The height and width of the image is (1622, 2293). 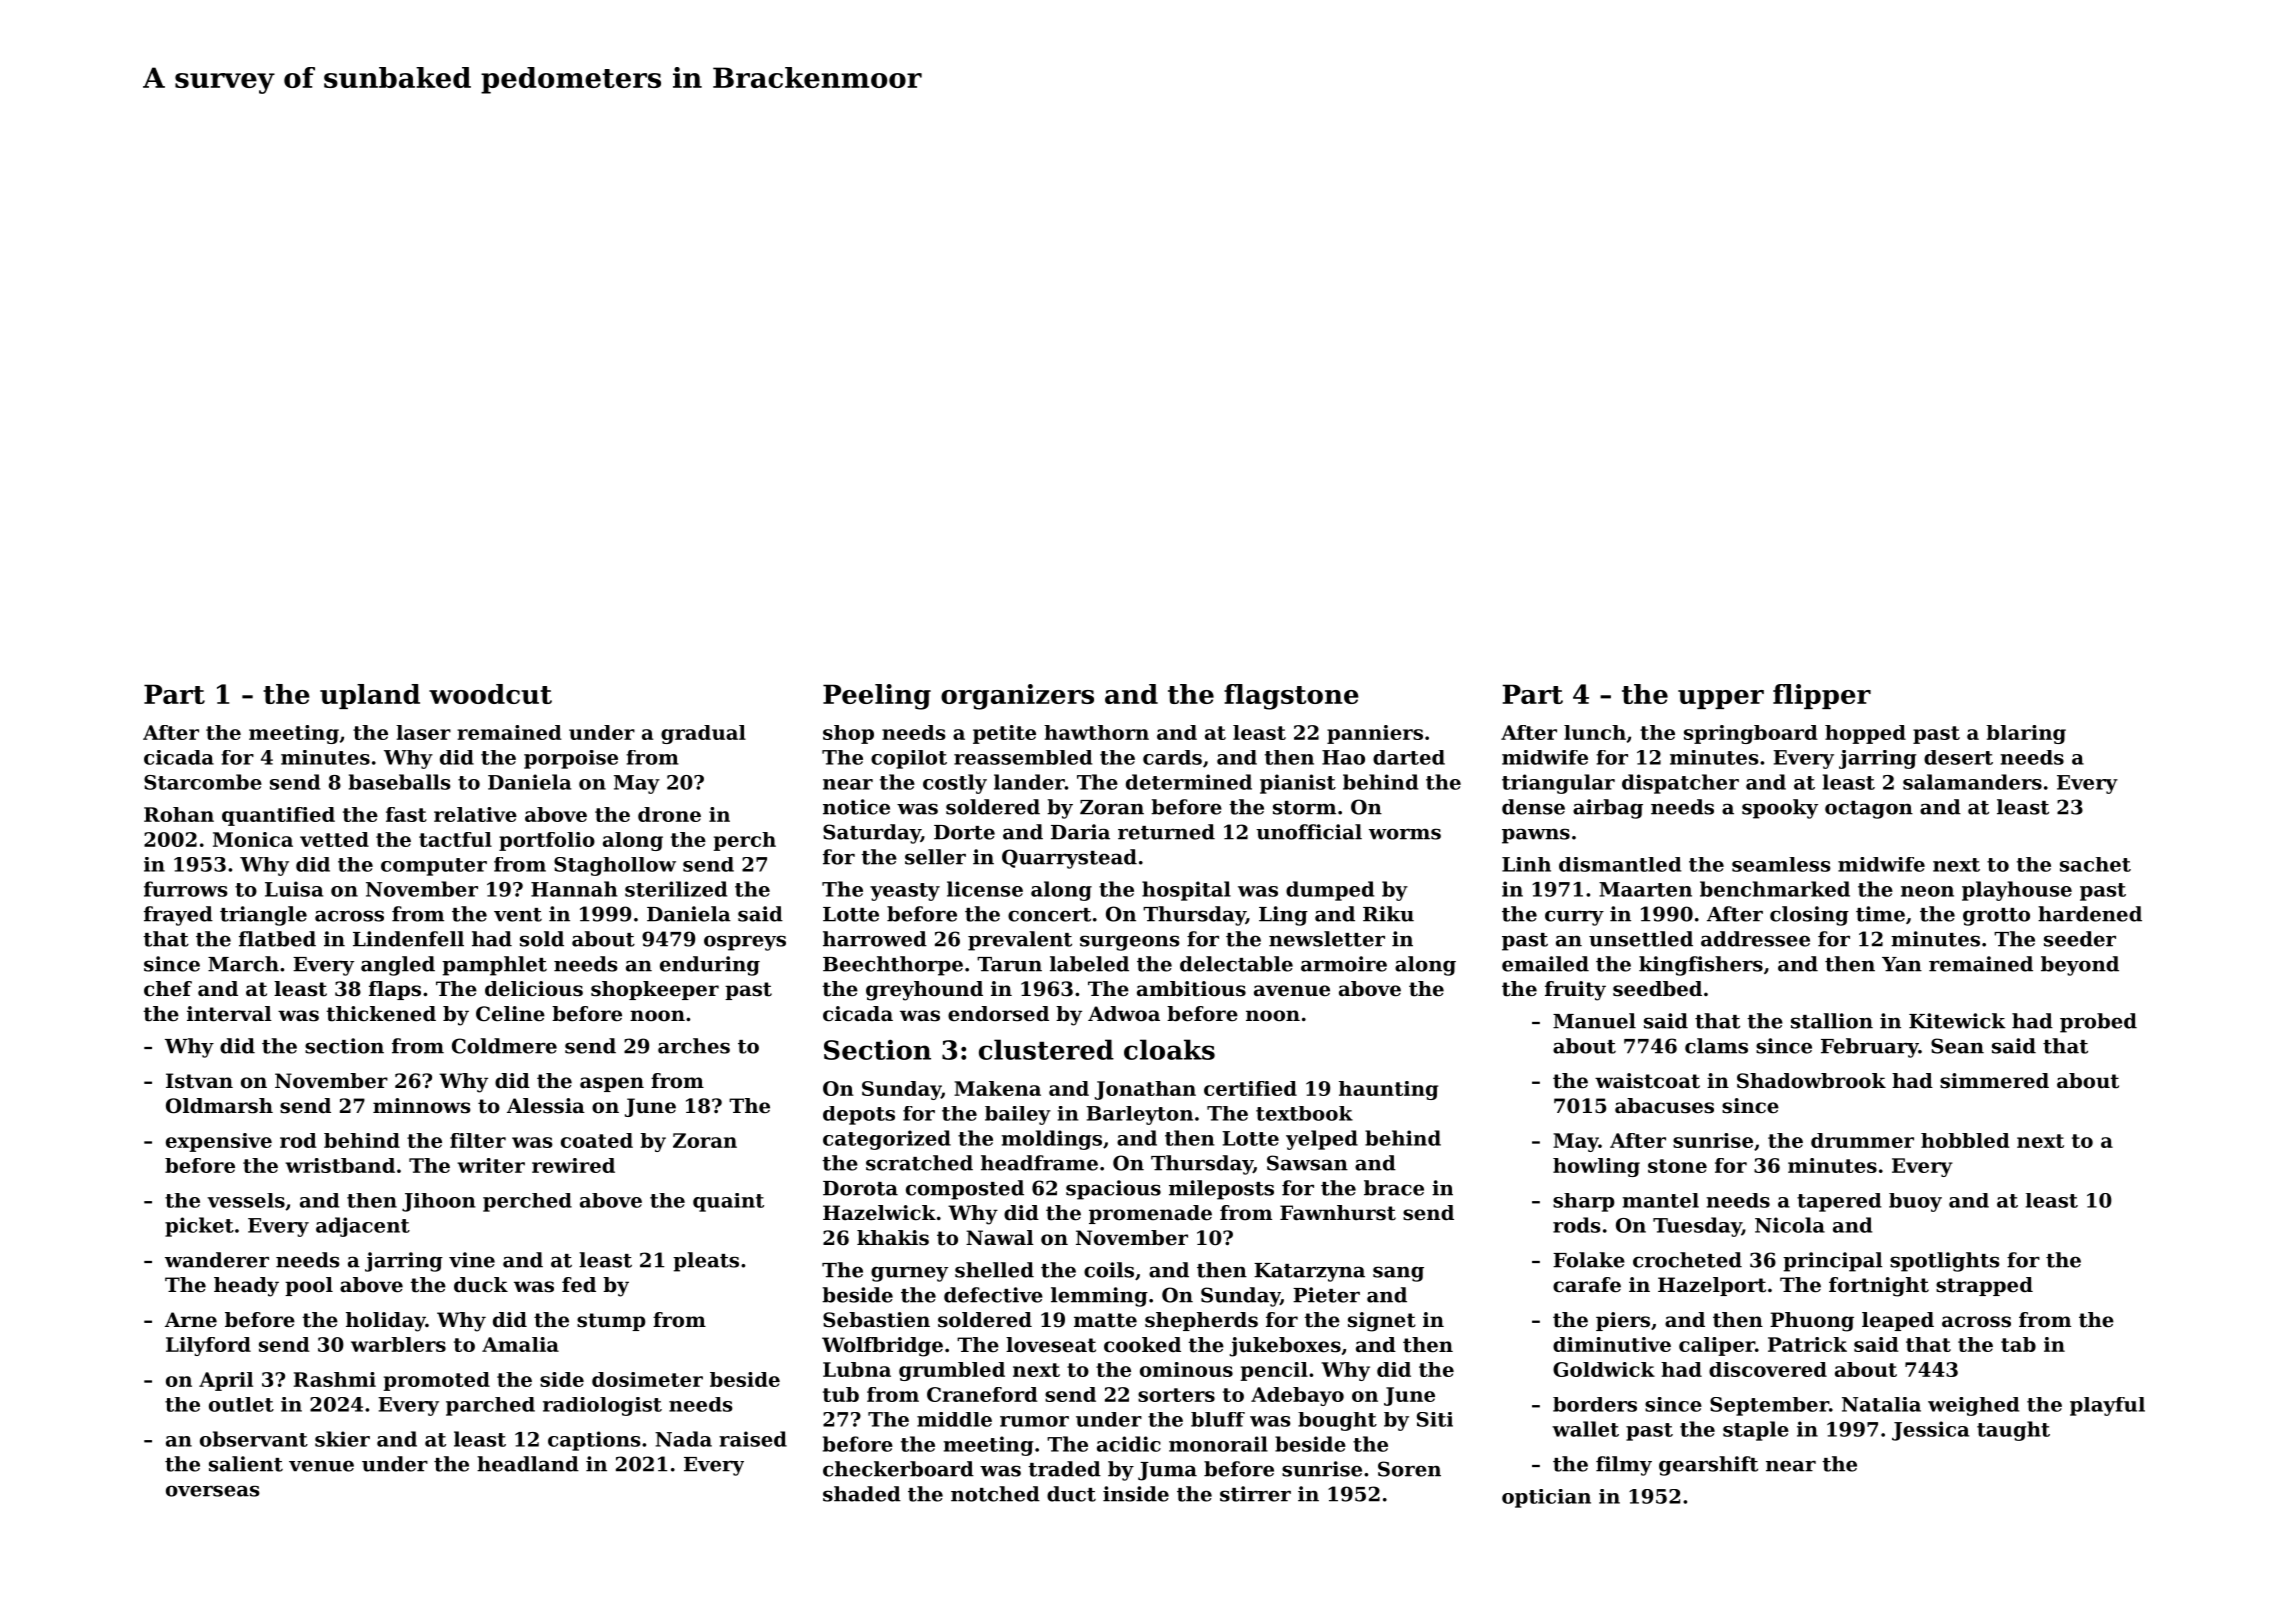 What do you see at coordinates (168, 989) in the image?
I see `chef` at bounding box center [168, 989].
